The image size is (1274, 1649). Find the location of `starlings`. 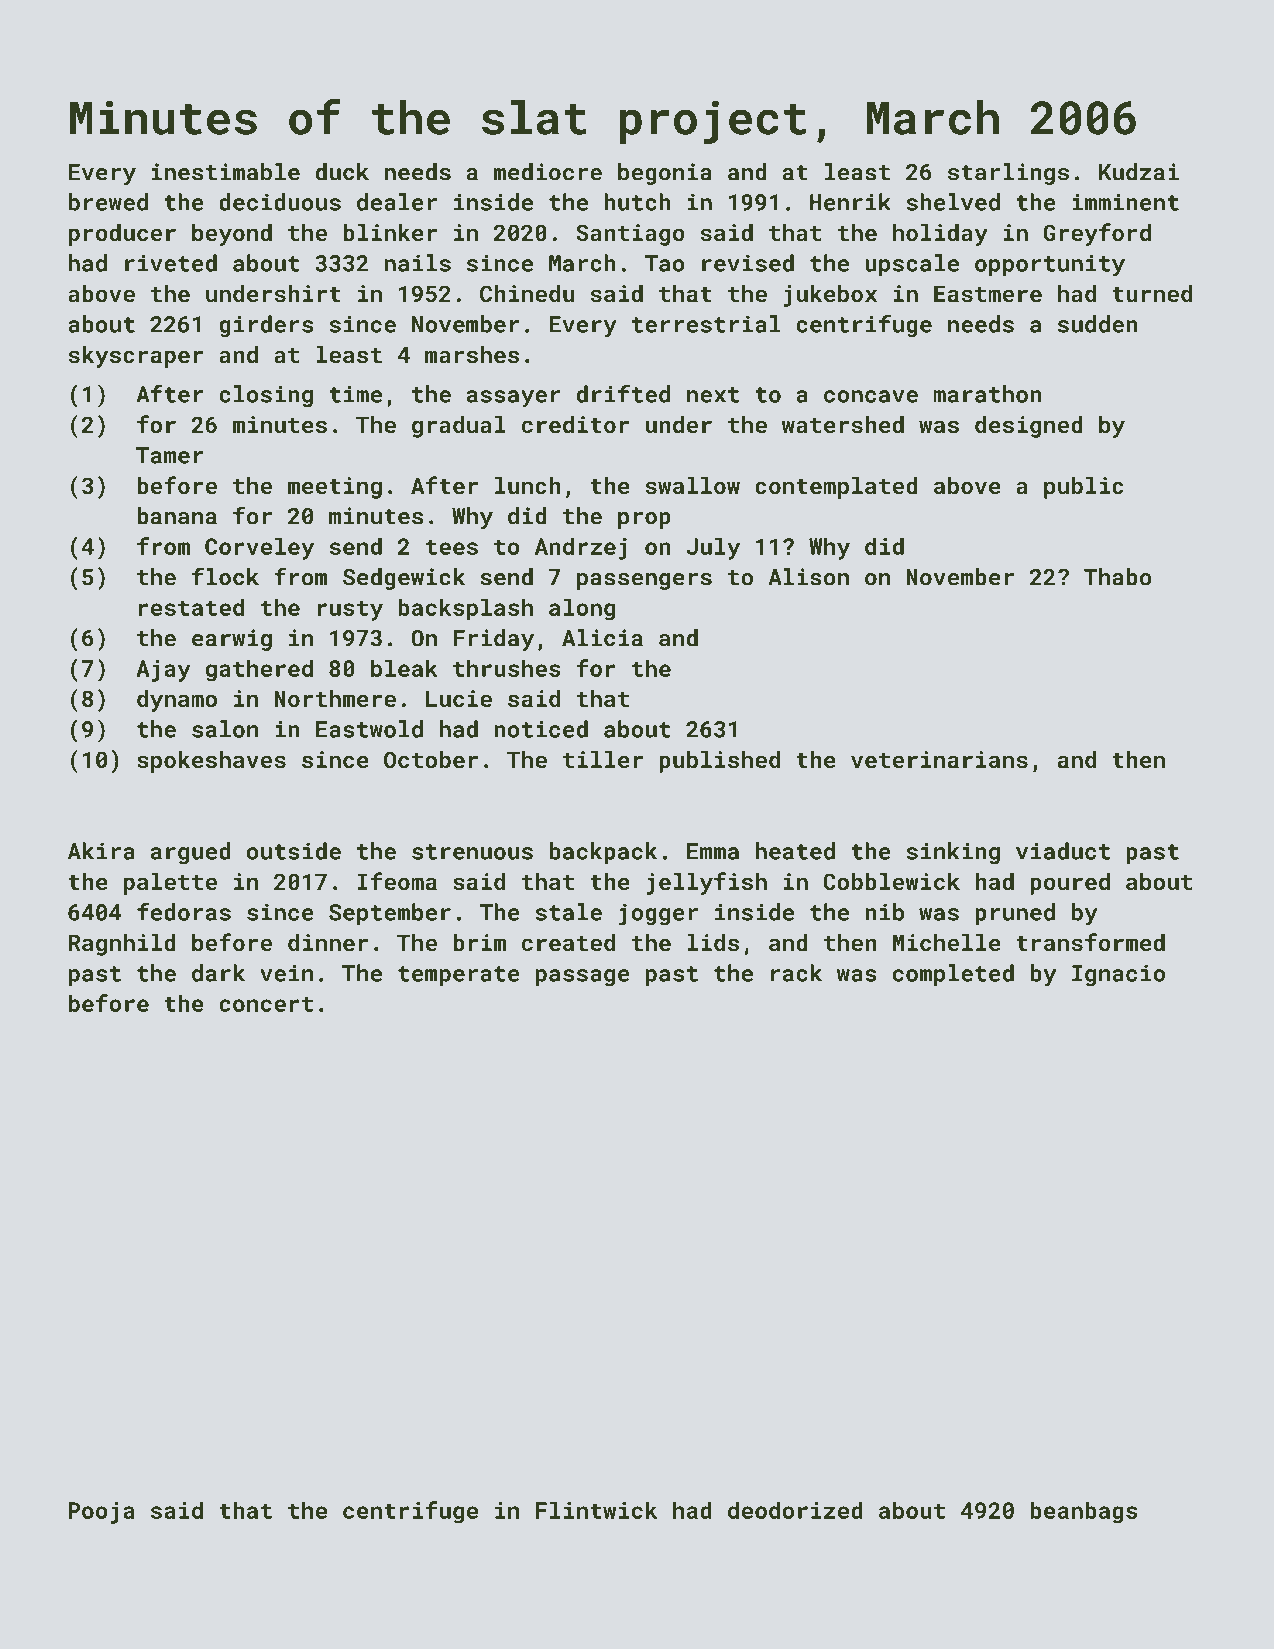

starlings is located at coordinates (1008, 174).
